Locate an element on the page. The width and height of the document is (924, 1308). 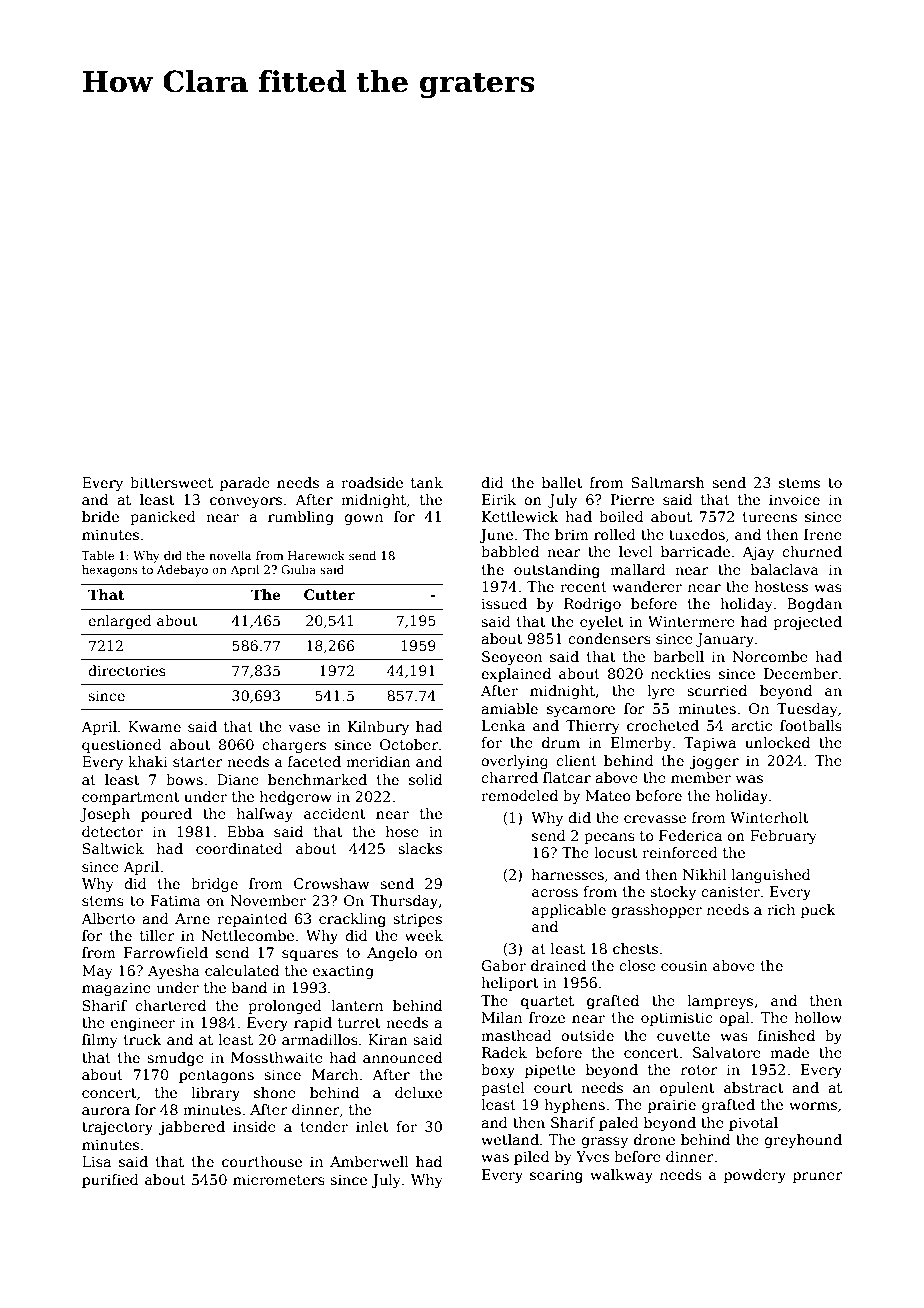
bride is located at coordinates (100, 516).
